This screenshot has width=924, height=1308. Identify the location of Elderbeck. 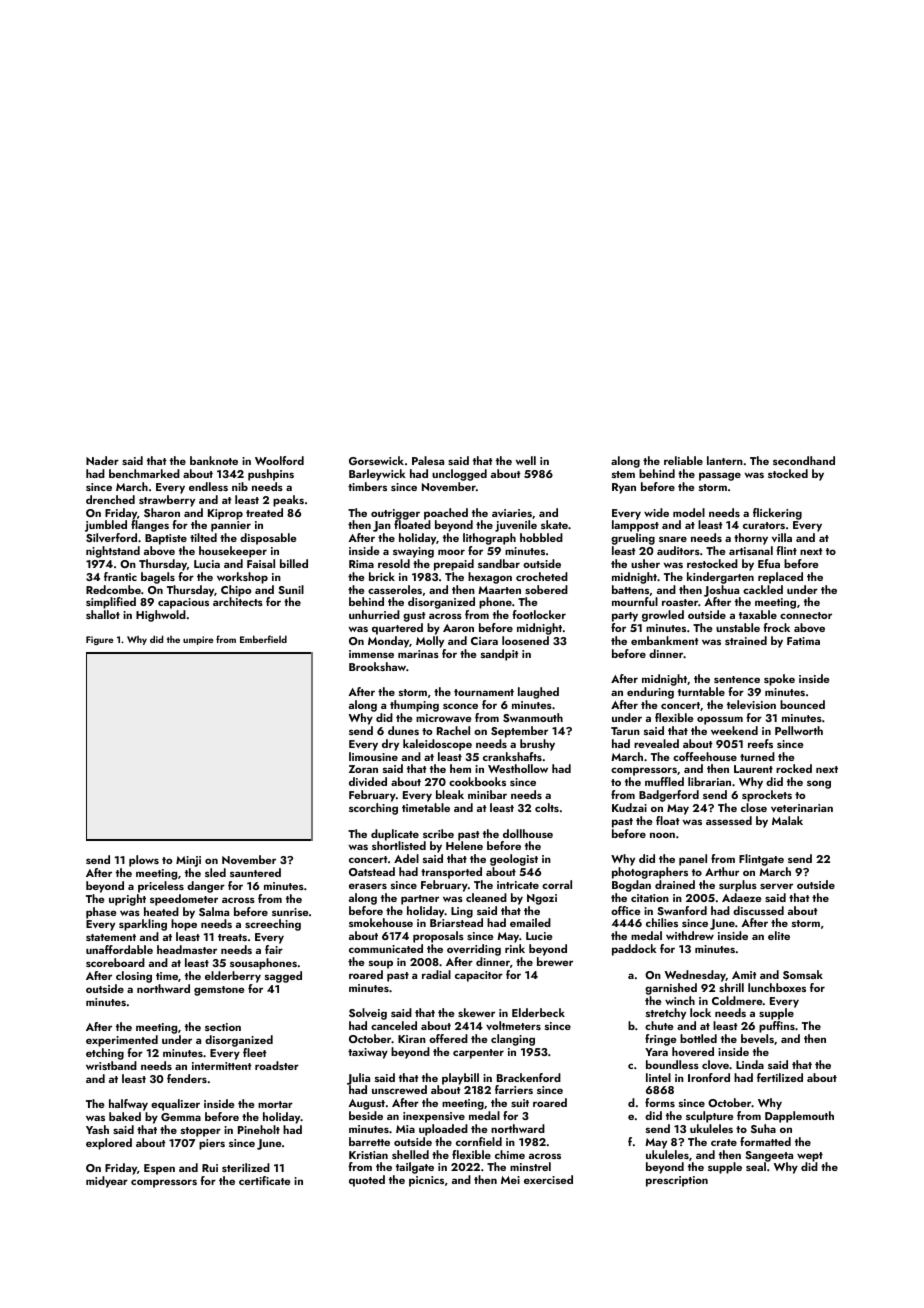
(538, 1012).
